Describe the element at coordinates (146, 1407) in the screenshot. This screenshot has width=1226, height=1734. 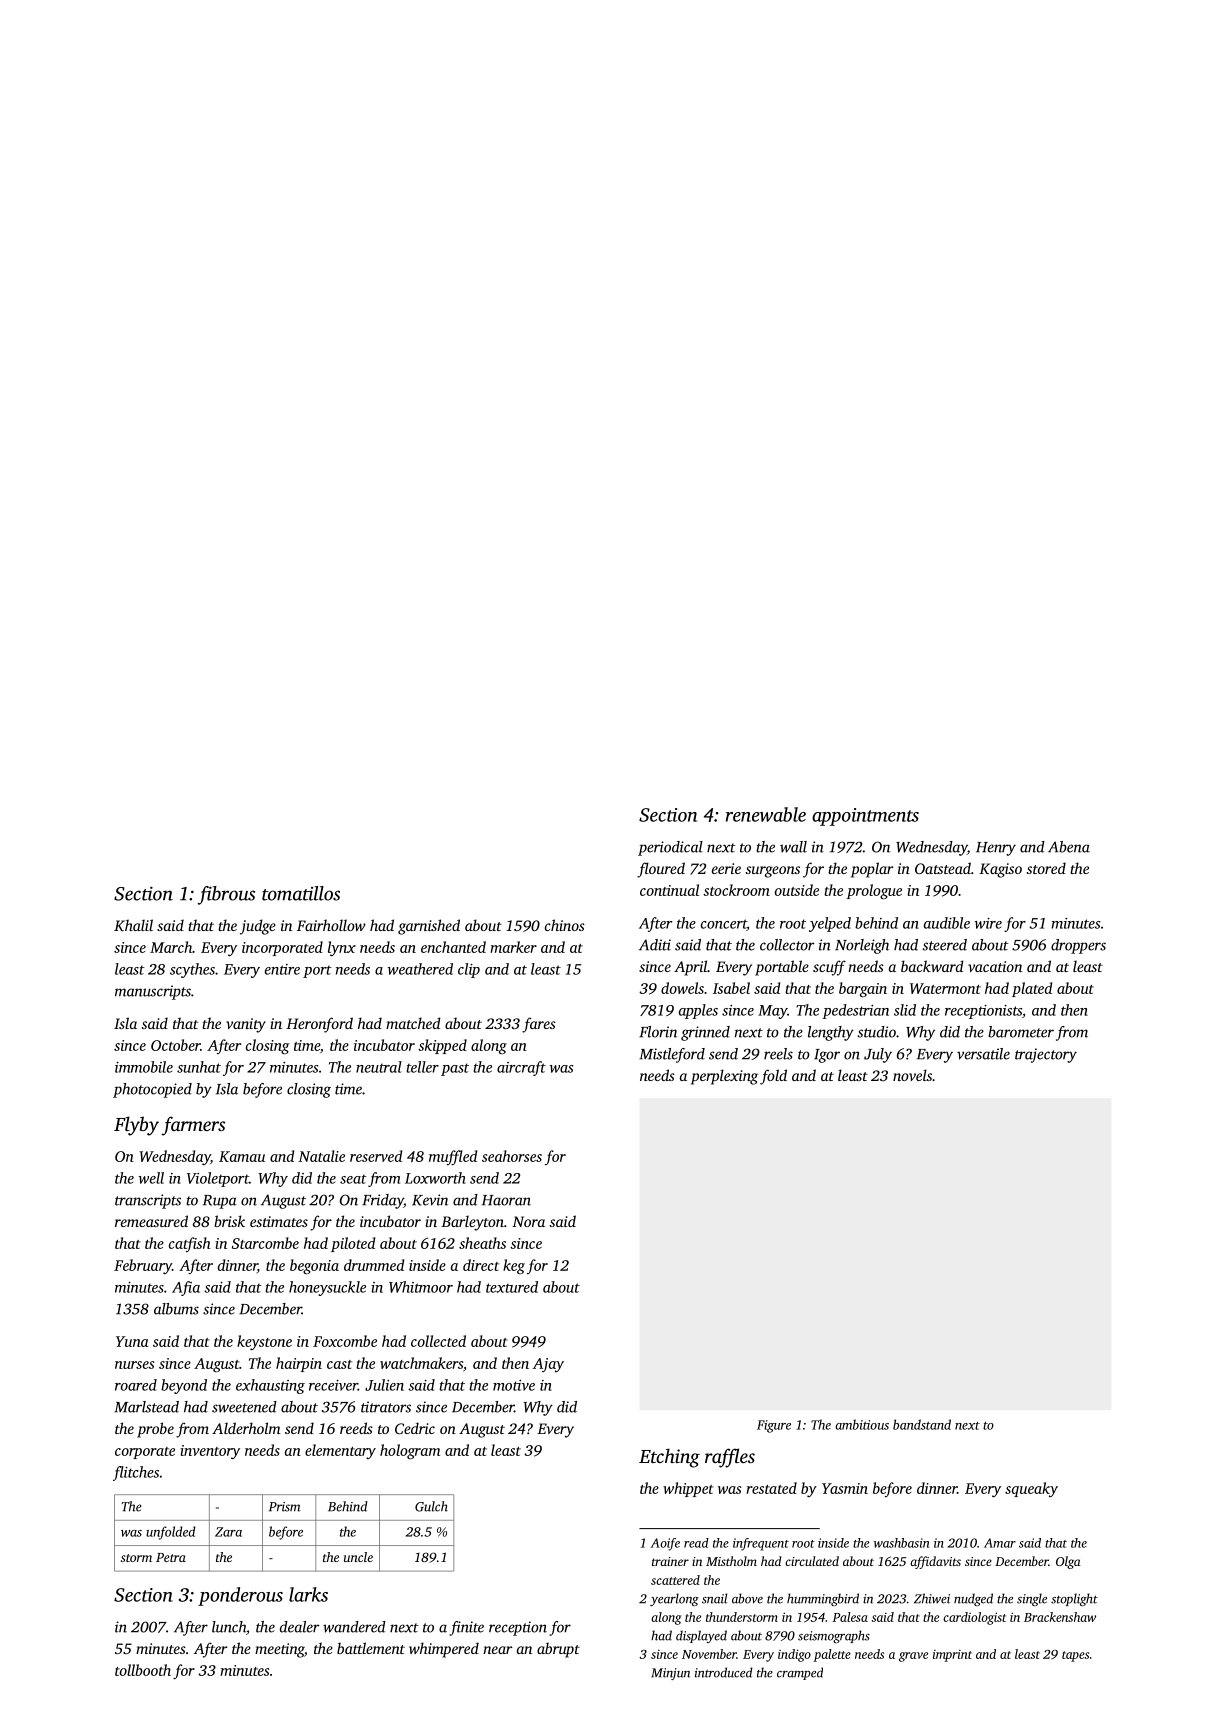
I see `Marlstead` at that location.
